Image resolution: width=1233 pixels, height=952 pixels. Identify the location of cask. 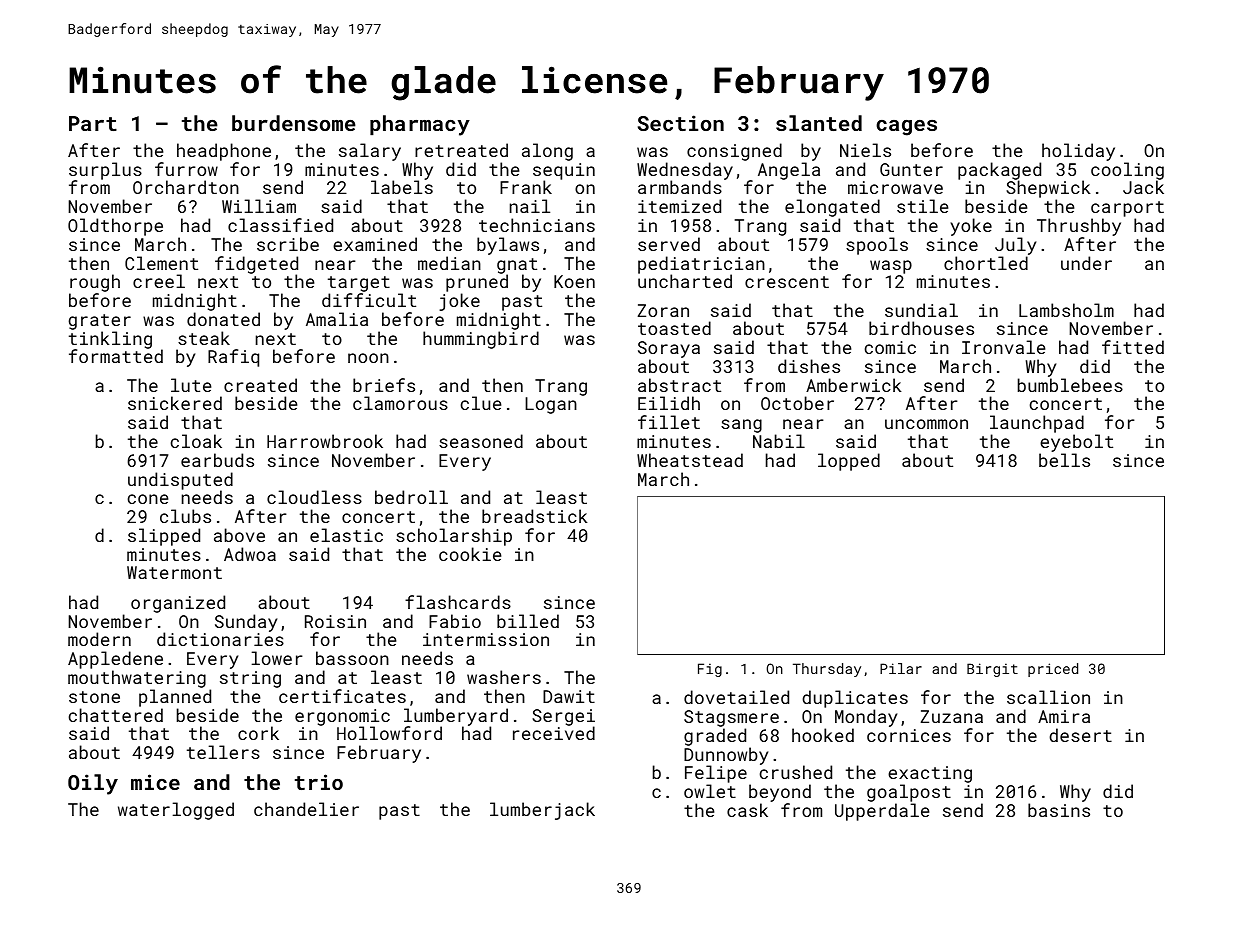
(747, 810).
